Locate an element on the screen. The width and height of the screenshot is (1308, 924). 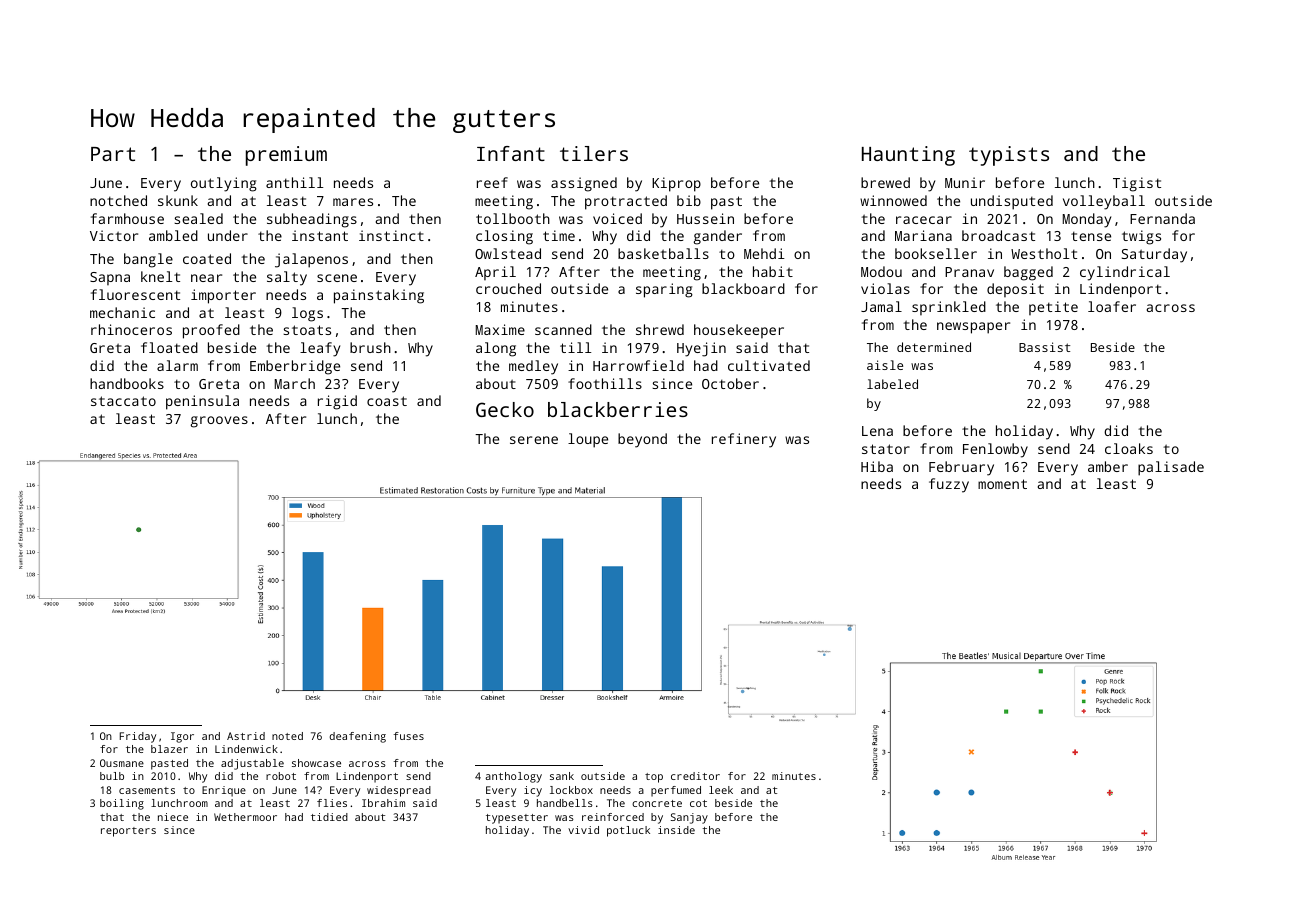
refinery is located at coordinates (744, 440).
